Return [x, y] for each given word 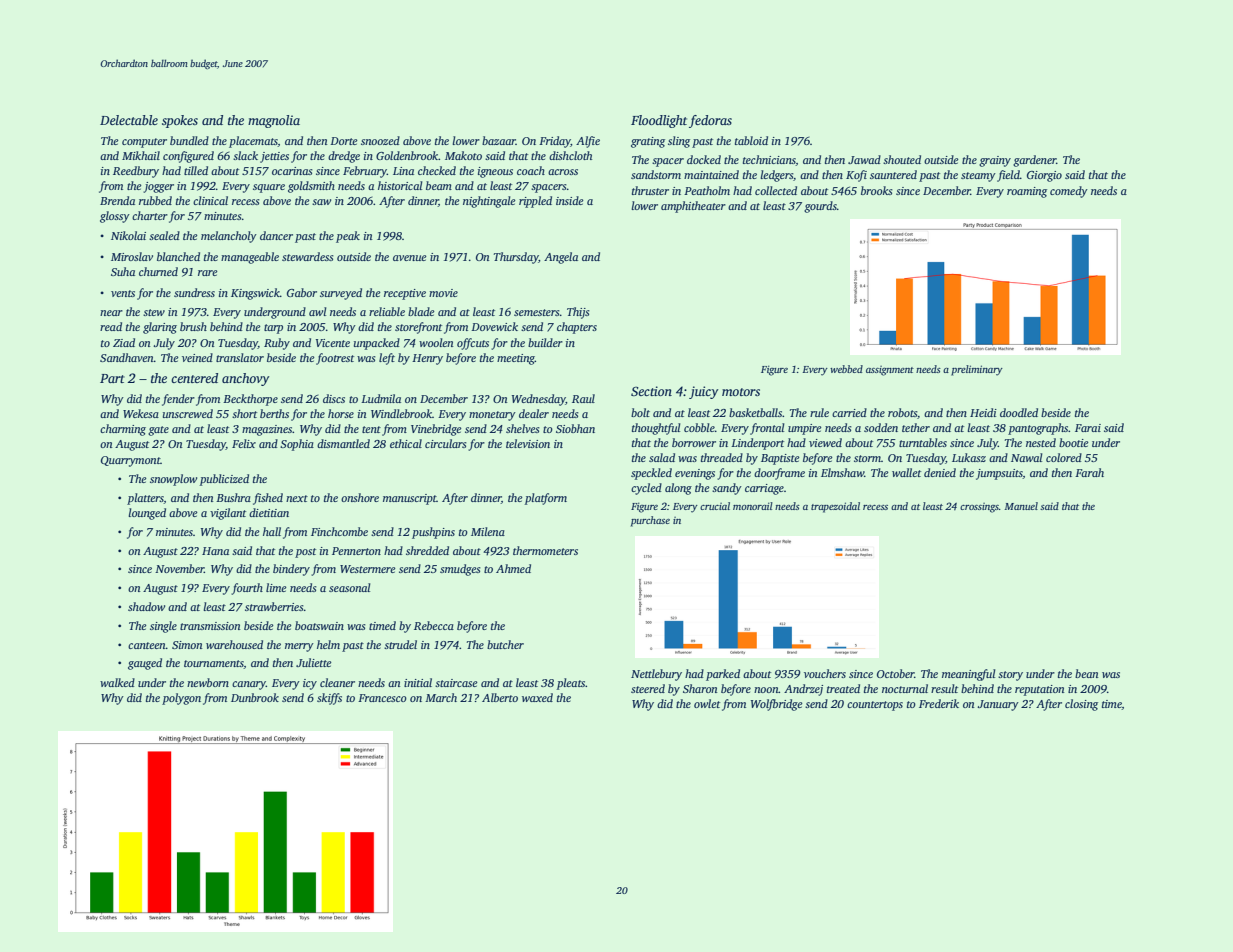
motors [741, 392]
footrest [335, 359]
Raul [583, 398]
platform [546, 499]
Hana [215, 551]
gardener [1034, 161]
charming [123, 430]
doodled [1019, 412]
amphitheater [693, 207]
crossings [979, 508]
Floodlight [659, 121]
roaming [1027, 192]
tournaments [214, 664]
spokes [180, 121]
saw [321, 202]
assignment [890, 371]
